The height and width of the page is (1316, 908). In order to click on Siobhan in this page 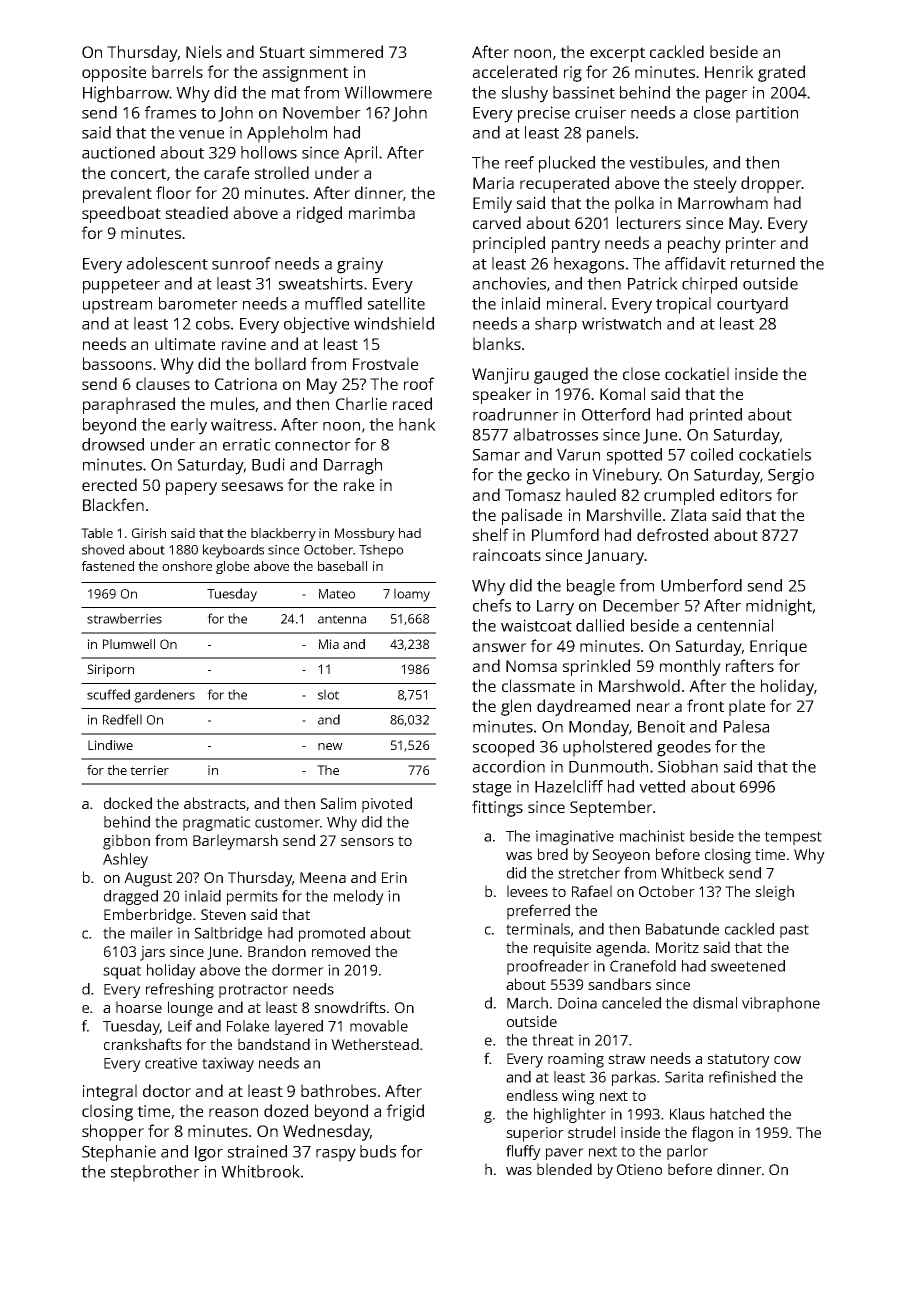, I will do `click(688, 766)`.
